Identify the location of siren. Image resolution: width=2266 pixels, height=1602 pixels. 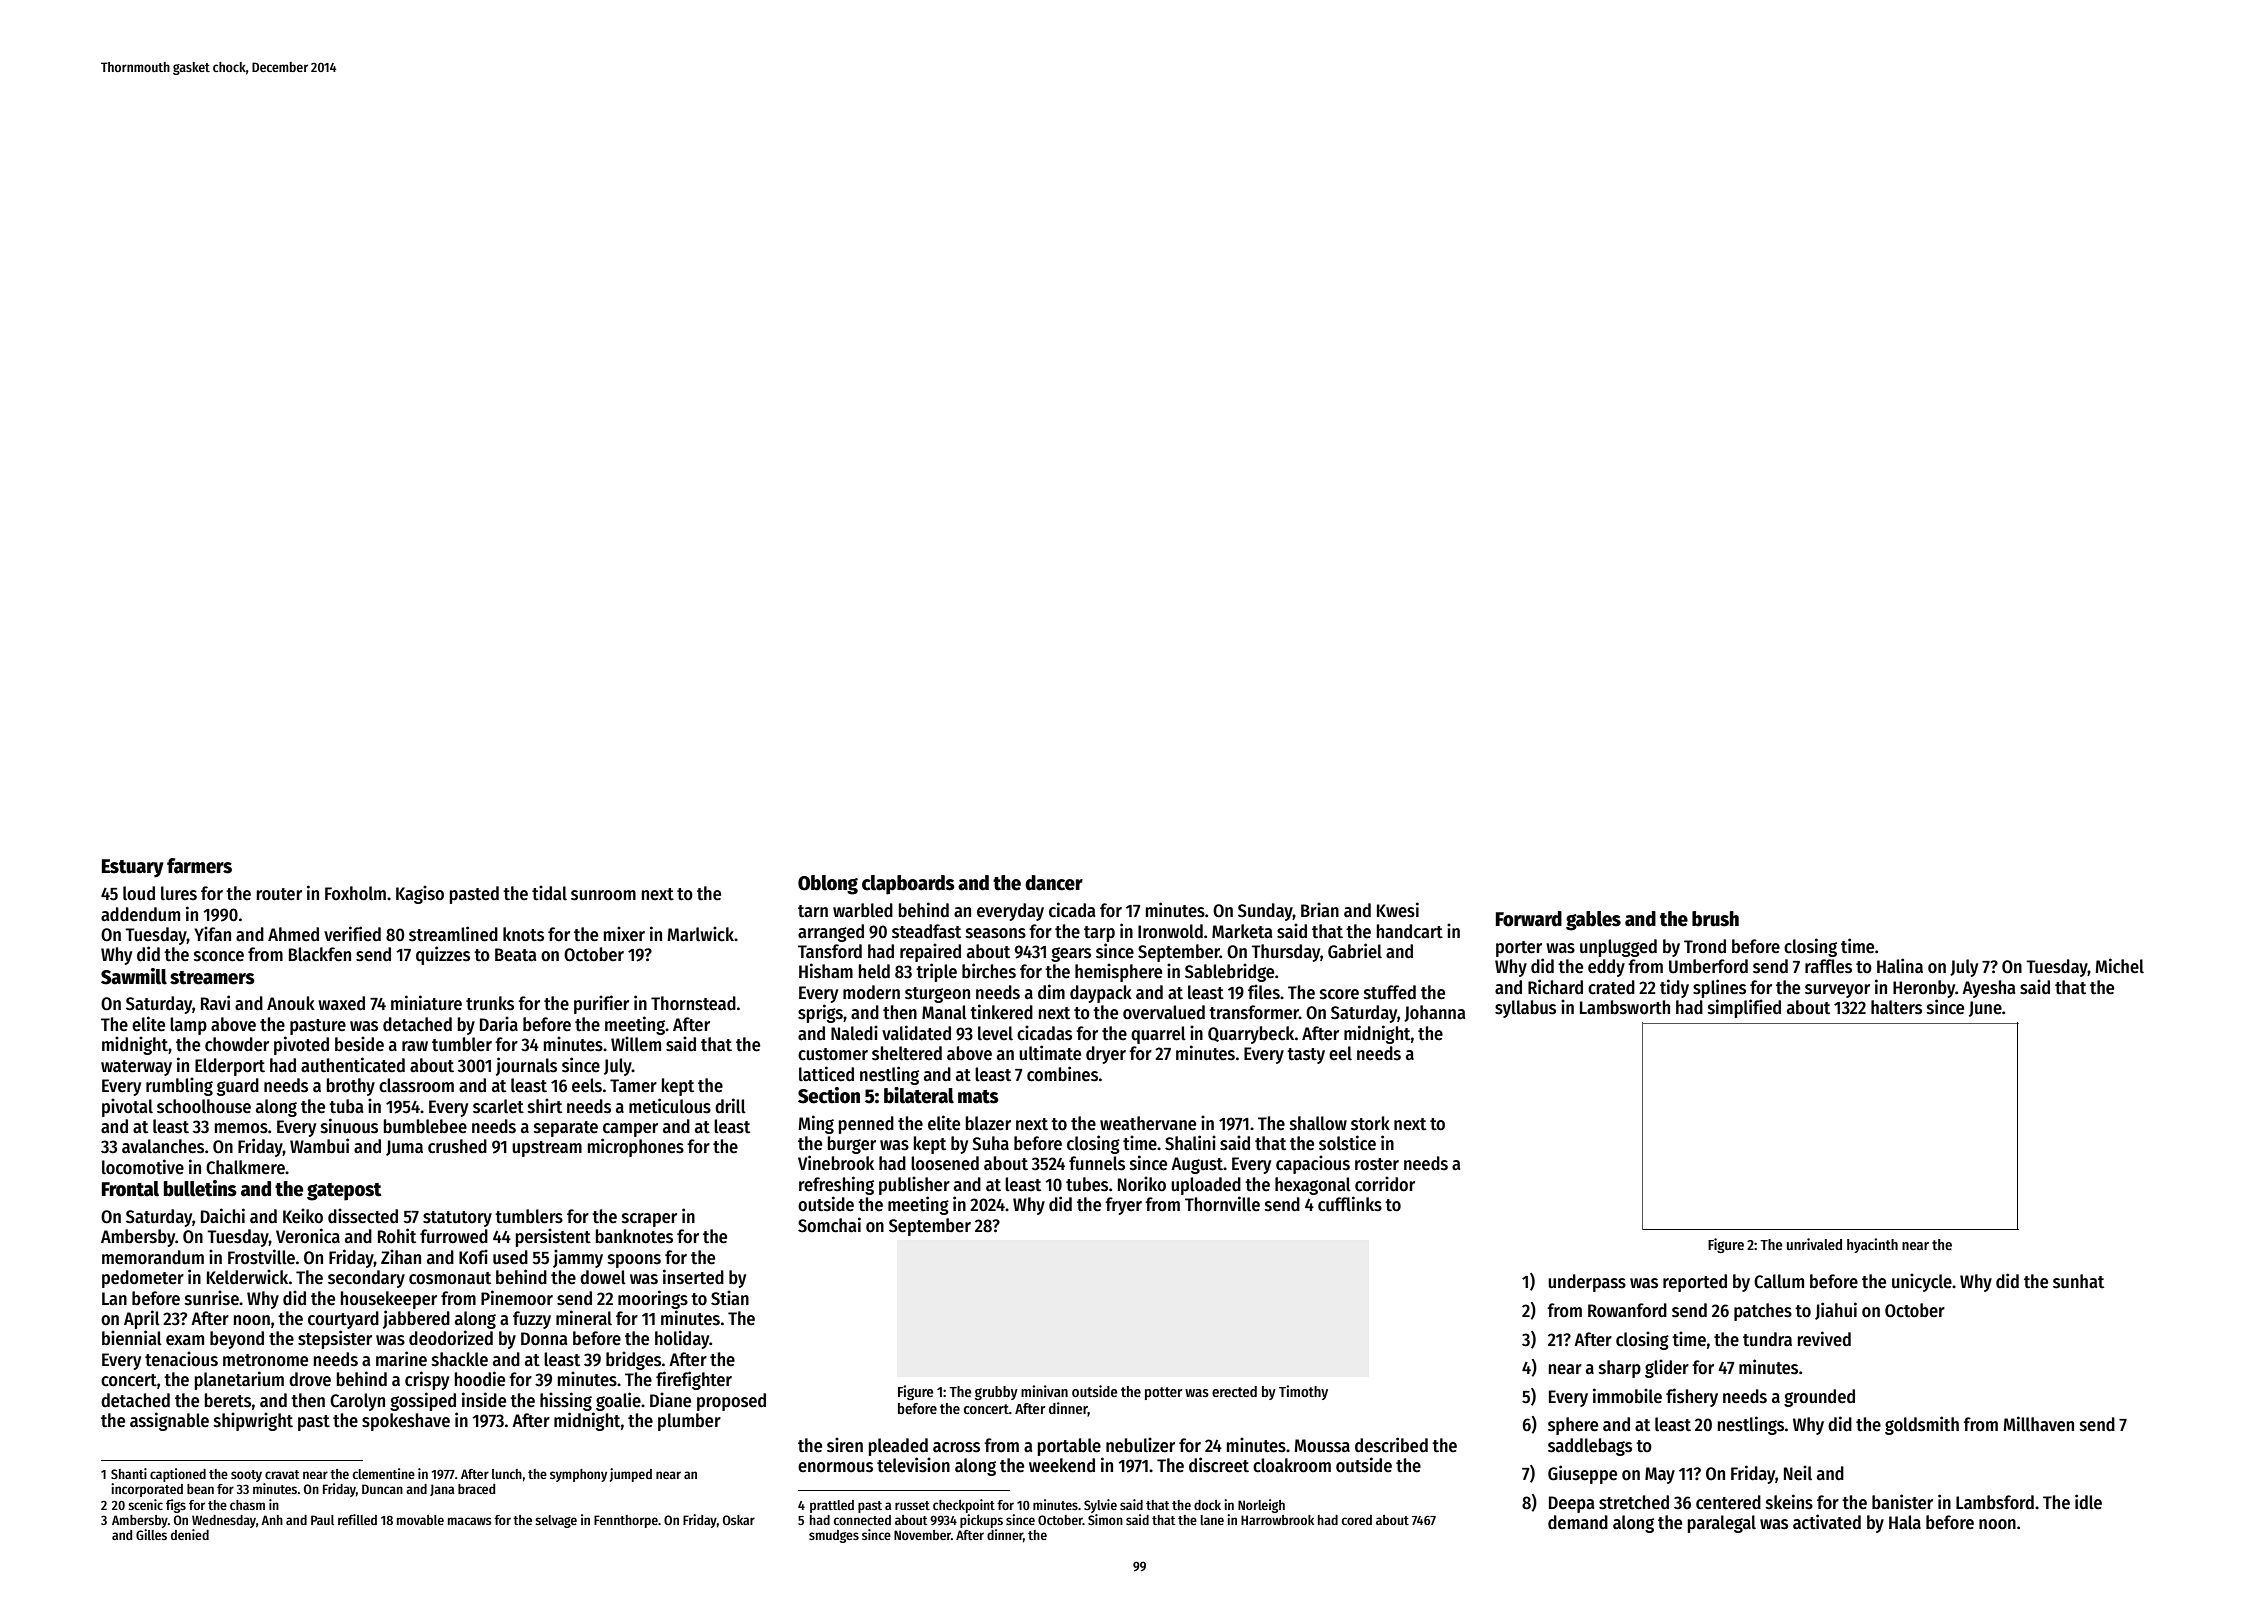
(845, 1445).
